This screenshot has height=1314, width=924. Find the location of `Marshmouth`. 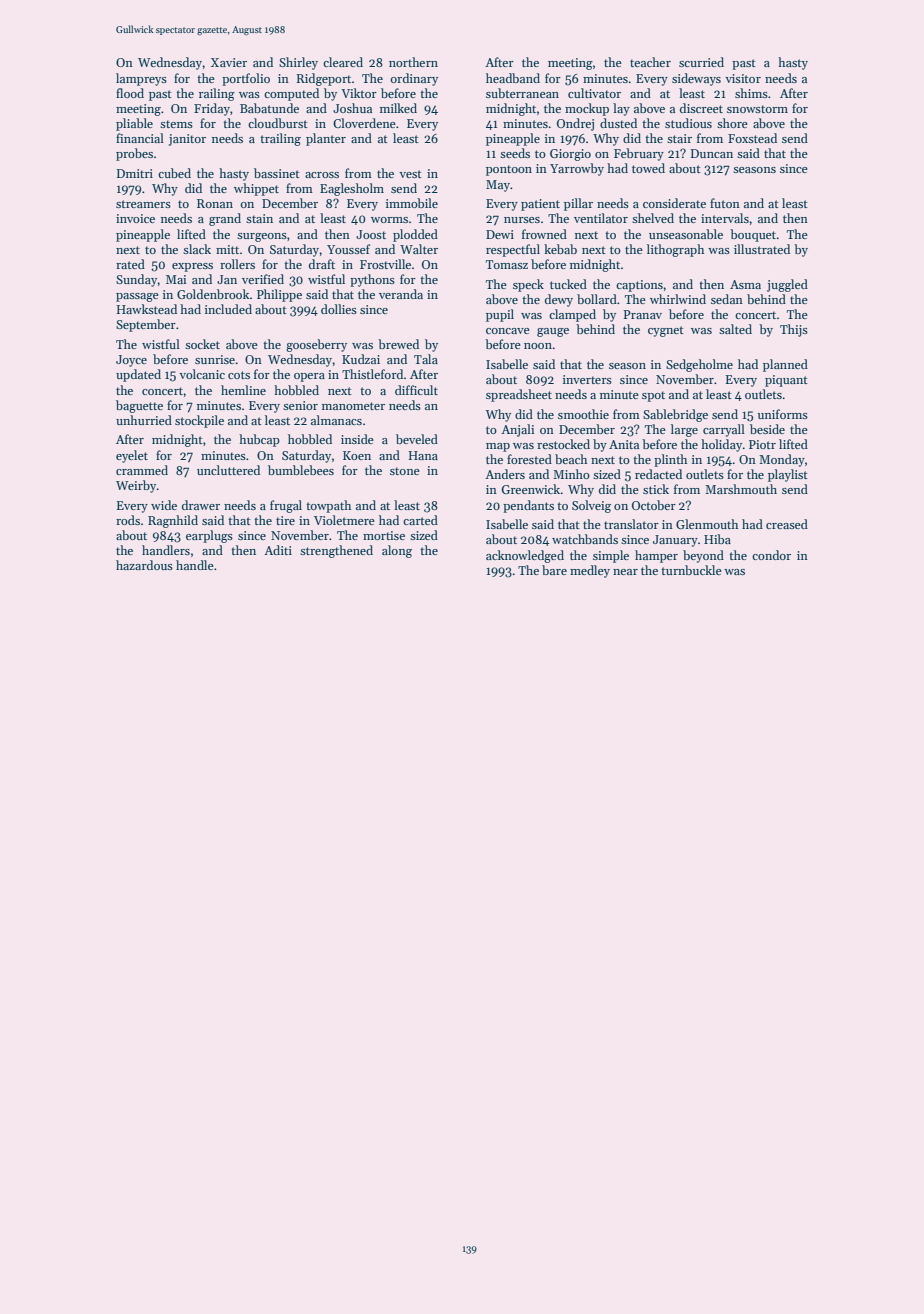

Marshmouth is located at coordinates (741, 489).
